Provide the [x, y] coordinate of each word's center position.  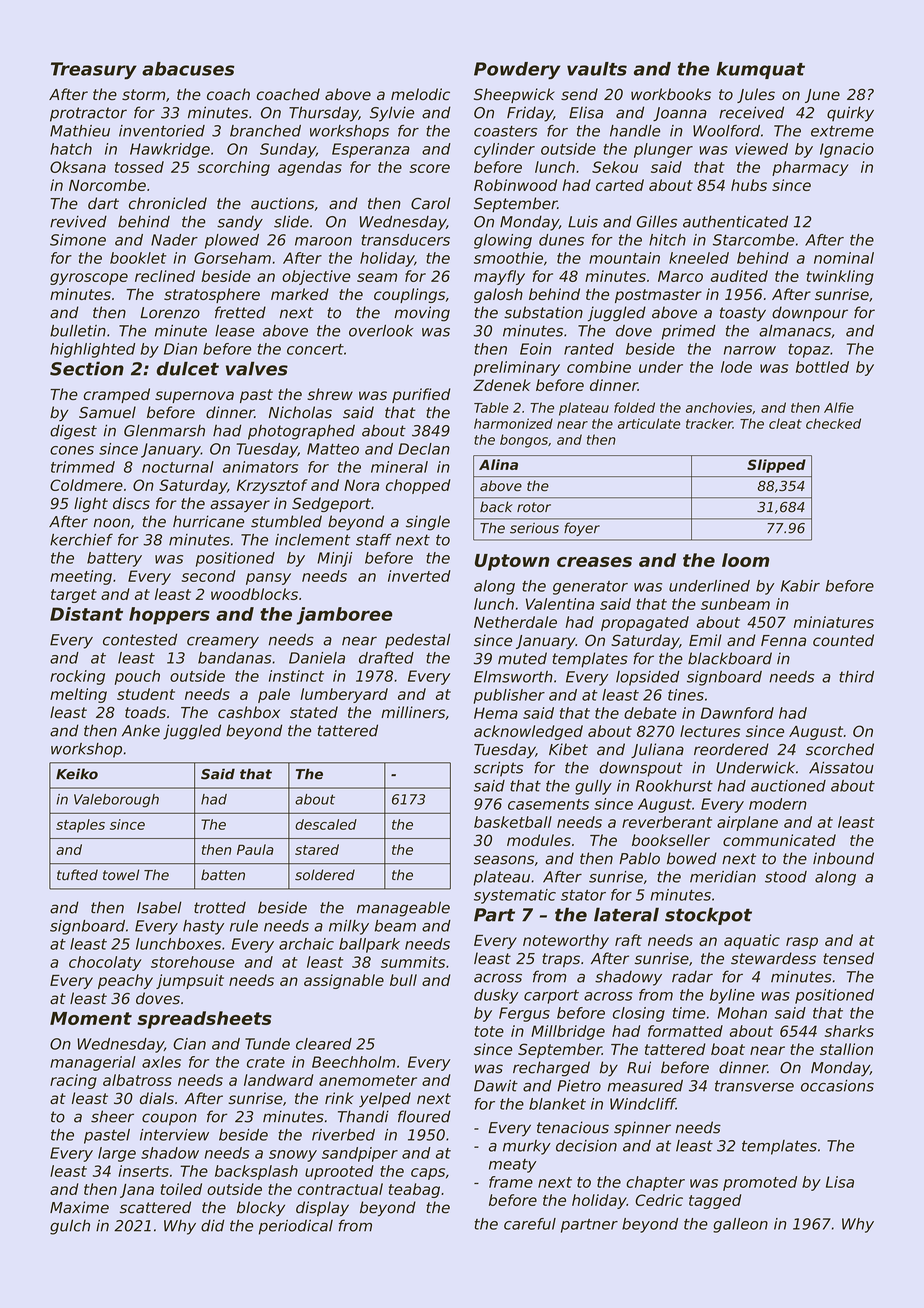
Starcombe [753, 240]
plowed [232, 241]
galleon [740, 1225]
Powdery [517, 70]
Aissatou [841, 767]
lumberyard [344, 695]
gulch [70, 1227]
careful [530, 1224]
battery [114, 559]
